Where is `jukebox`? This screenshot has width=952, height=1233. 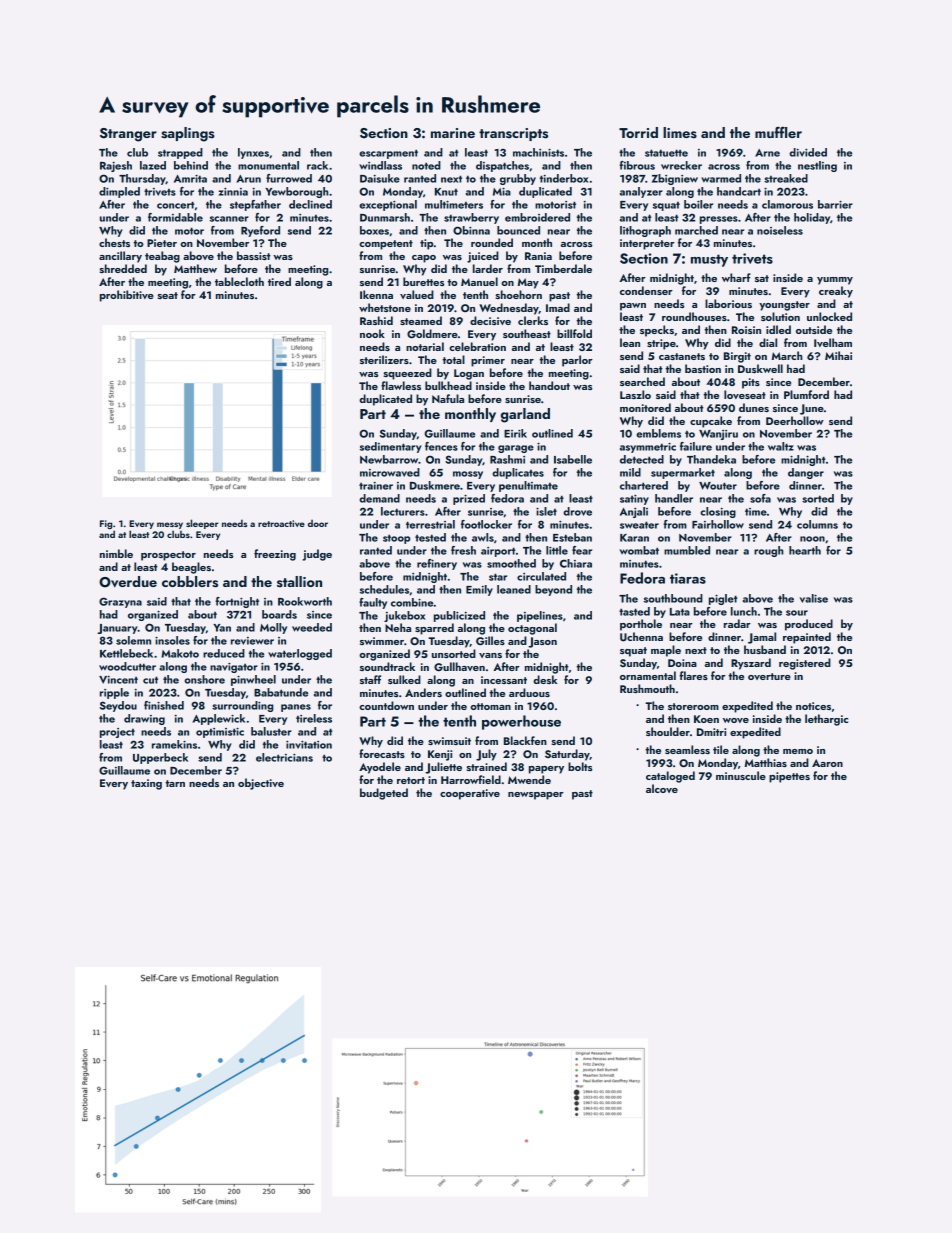
jukebox is located at coordinates (404, 616).
